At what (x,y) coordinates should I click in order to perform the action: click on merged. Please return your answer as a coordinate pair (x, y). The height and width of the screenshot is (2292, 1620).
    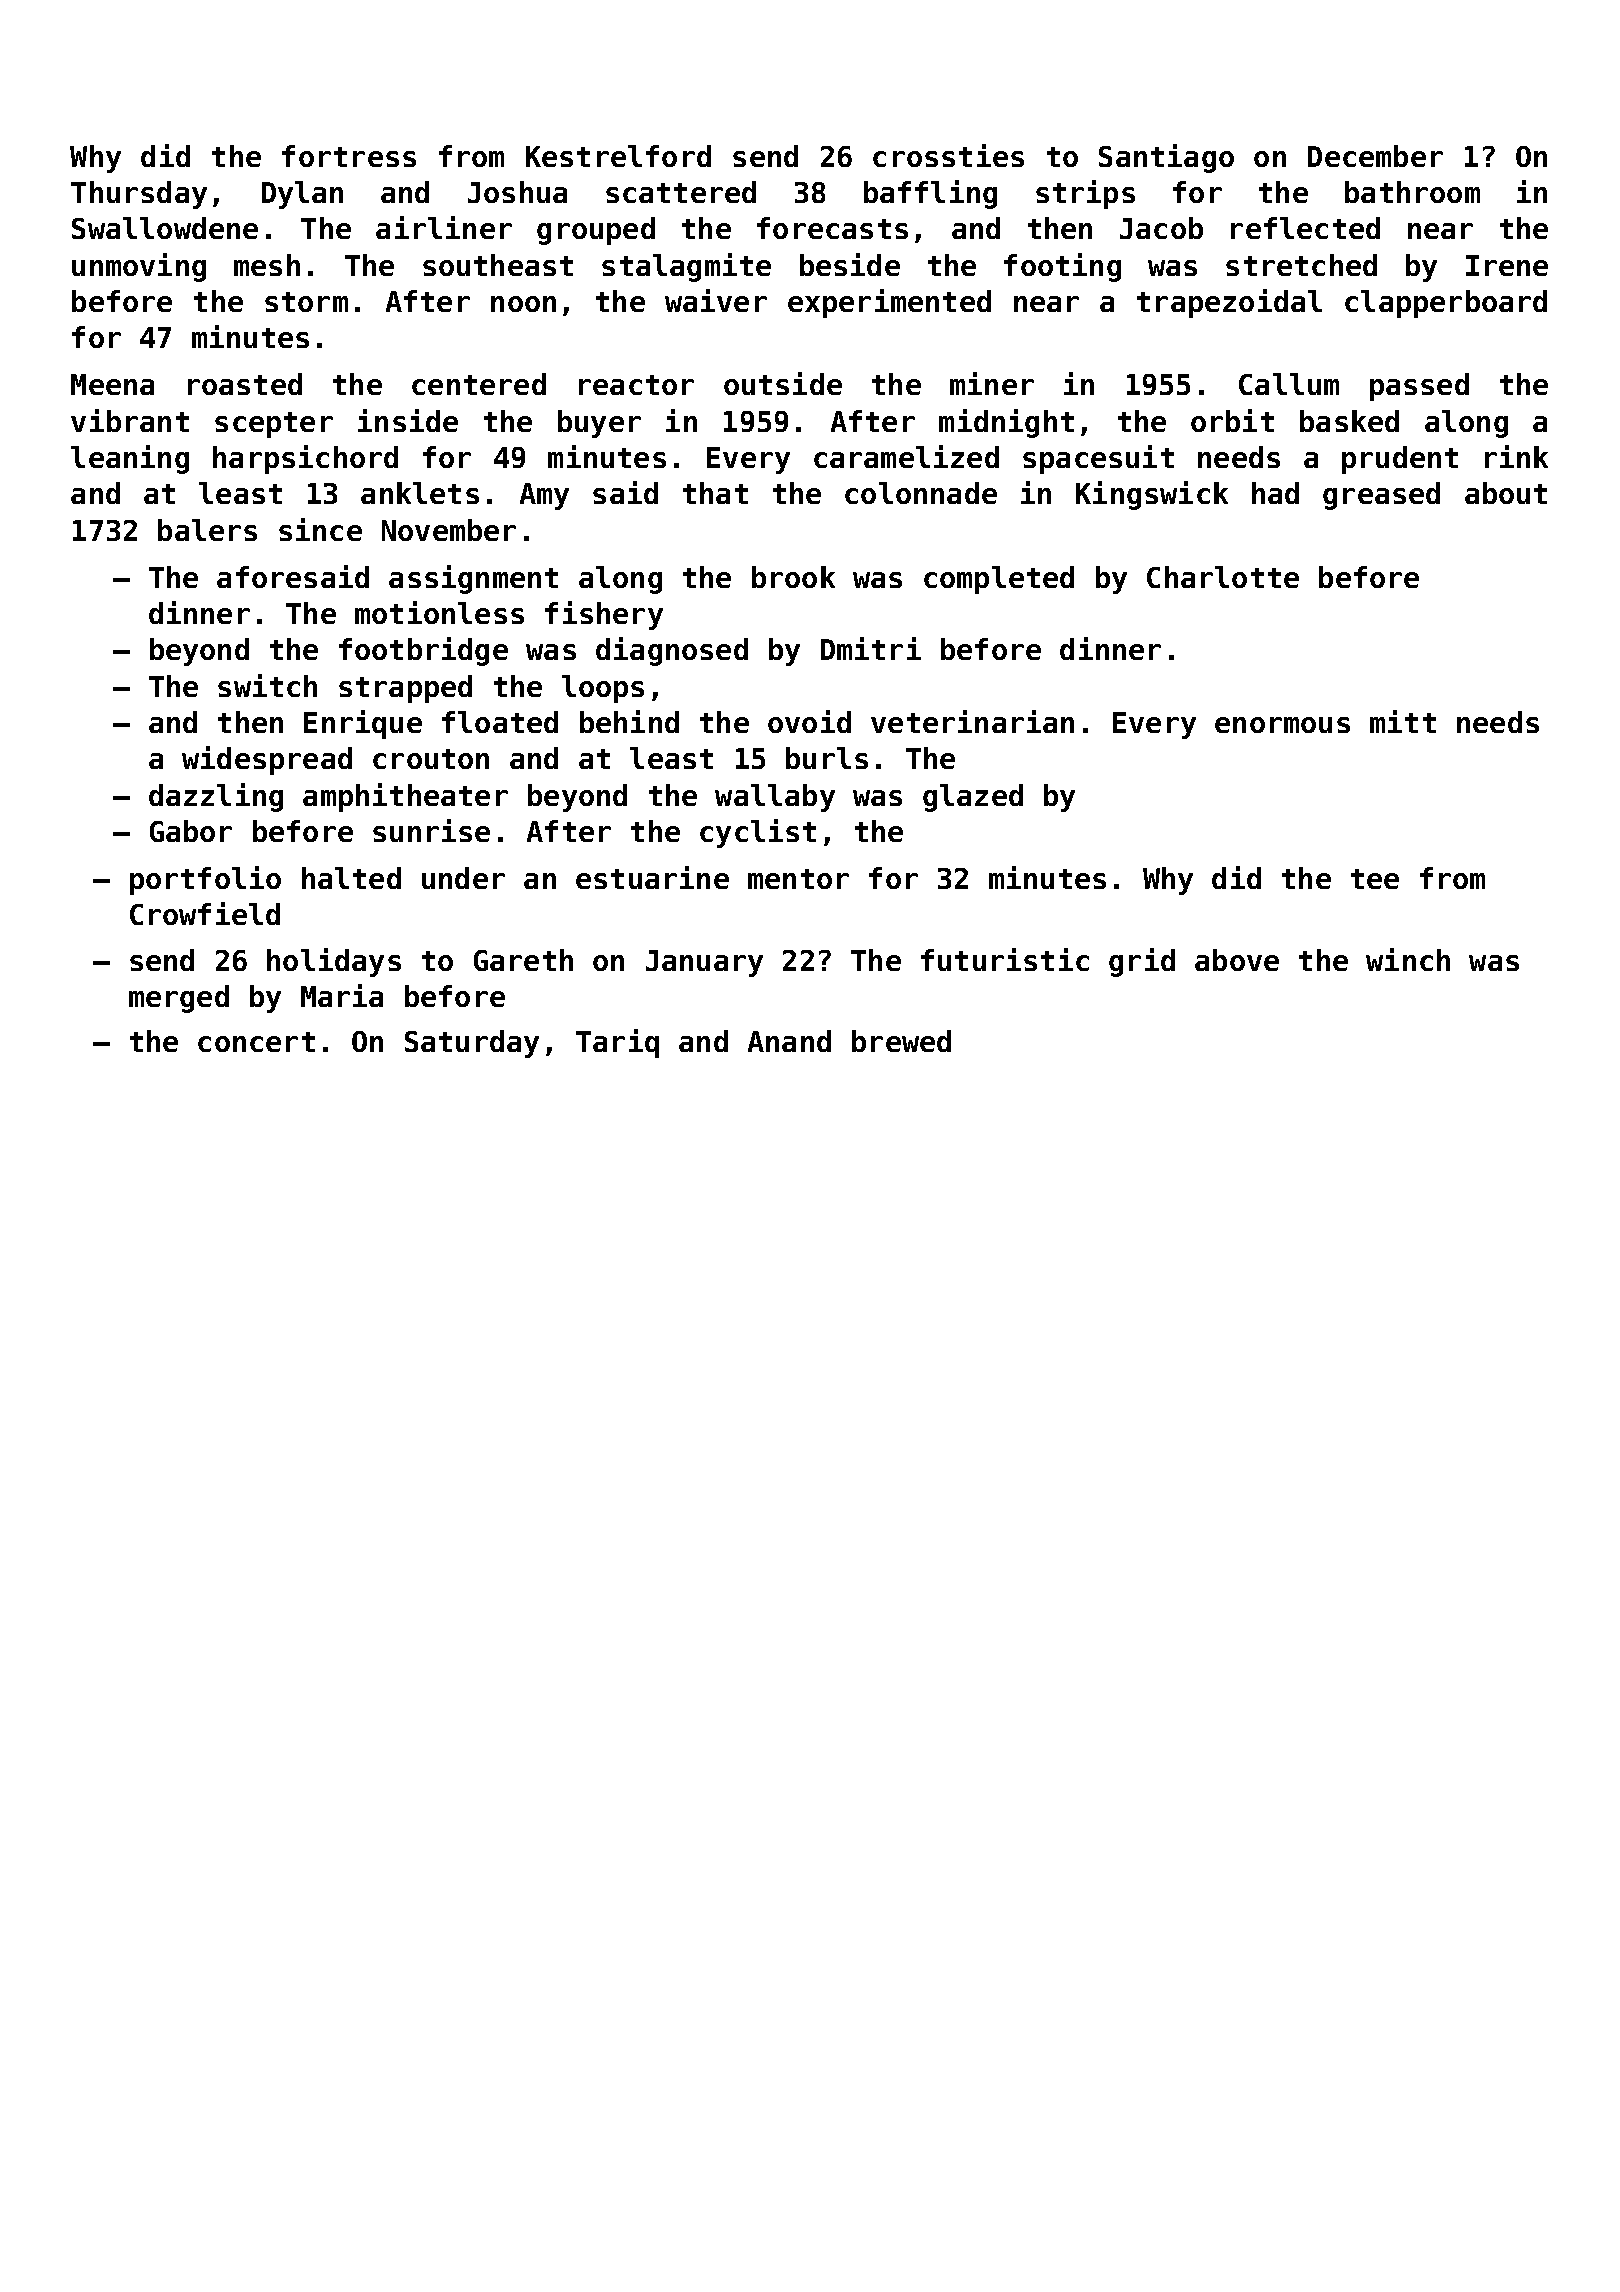
    Looking at the image, I should click on (179, 999).
